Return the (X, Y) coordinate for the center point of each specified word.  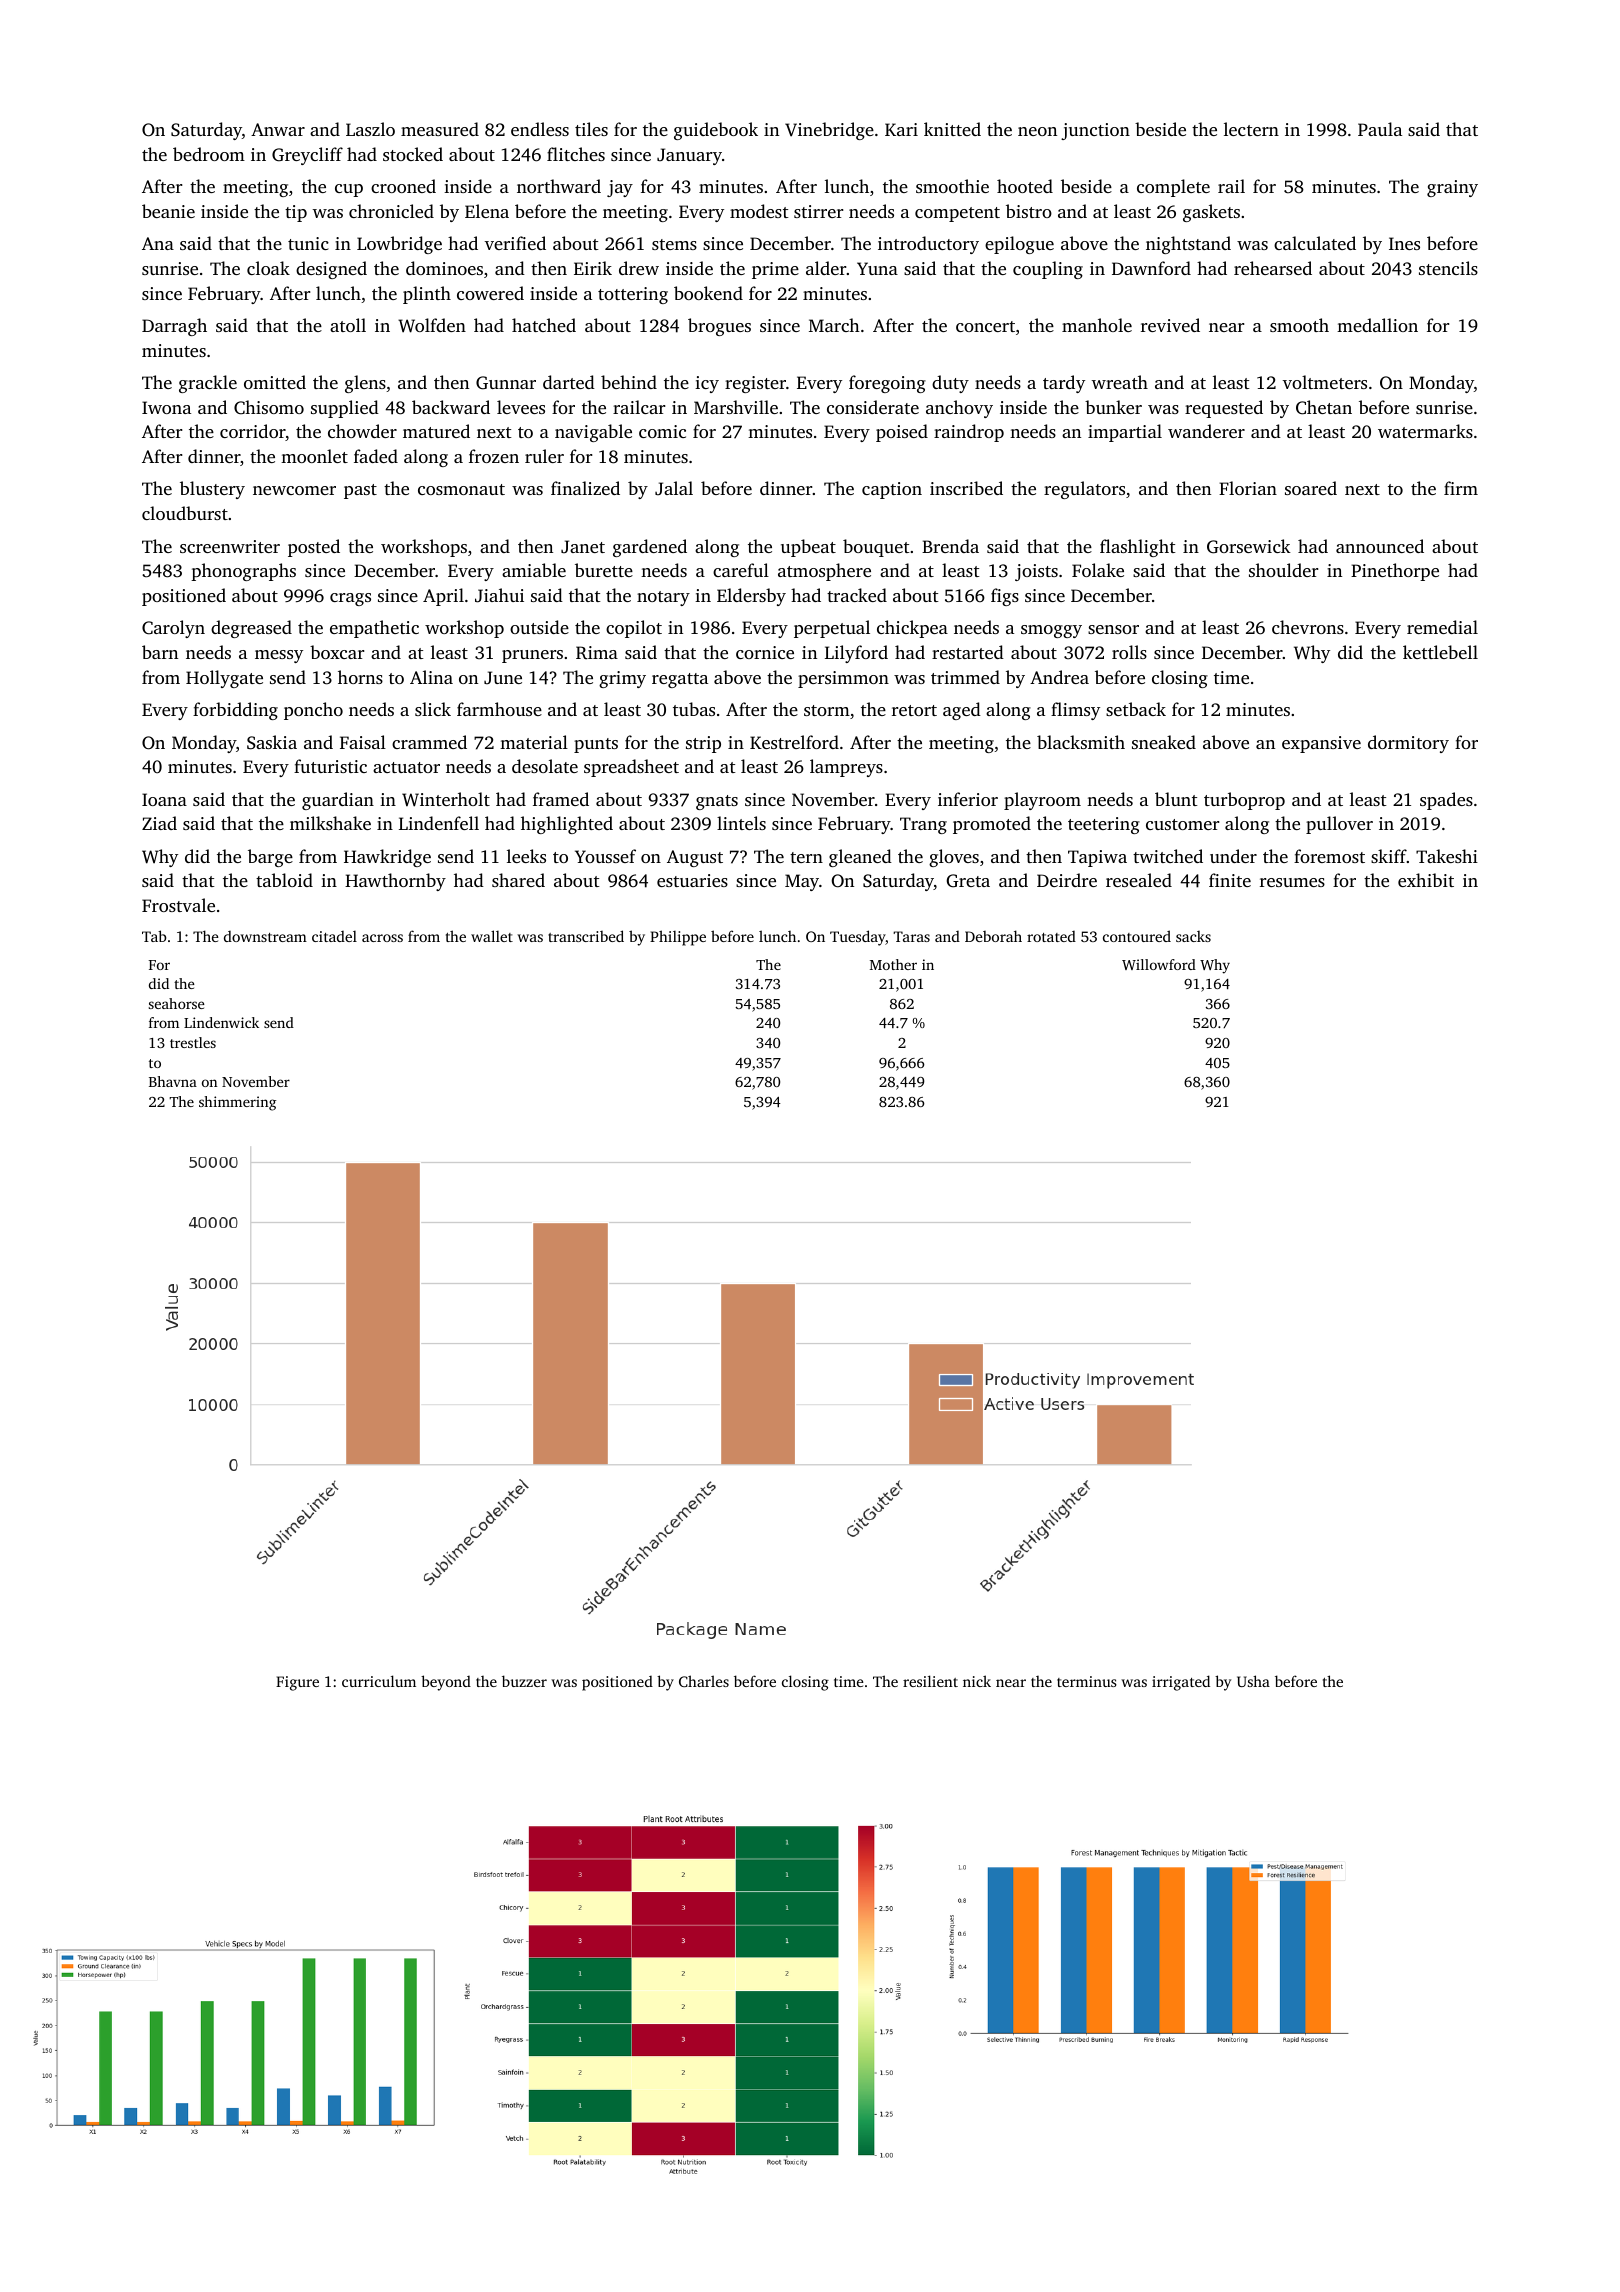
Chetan (1324, 407)
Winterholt (446, 799)
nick (977, 1681)
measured (440, 129)
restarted (968, 652)
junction (1095, 131)
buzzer (524, 1681)
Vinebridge (829, 131)
